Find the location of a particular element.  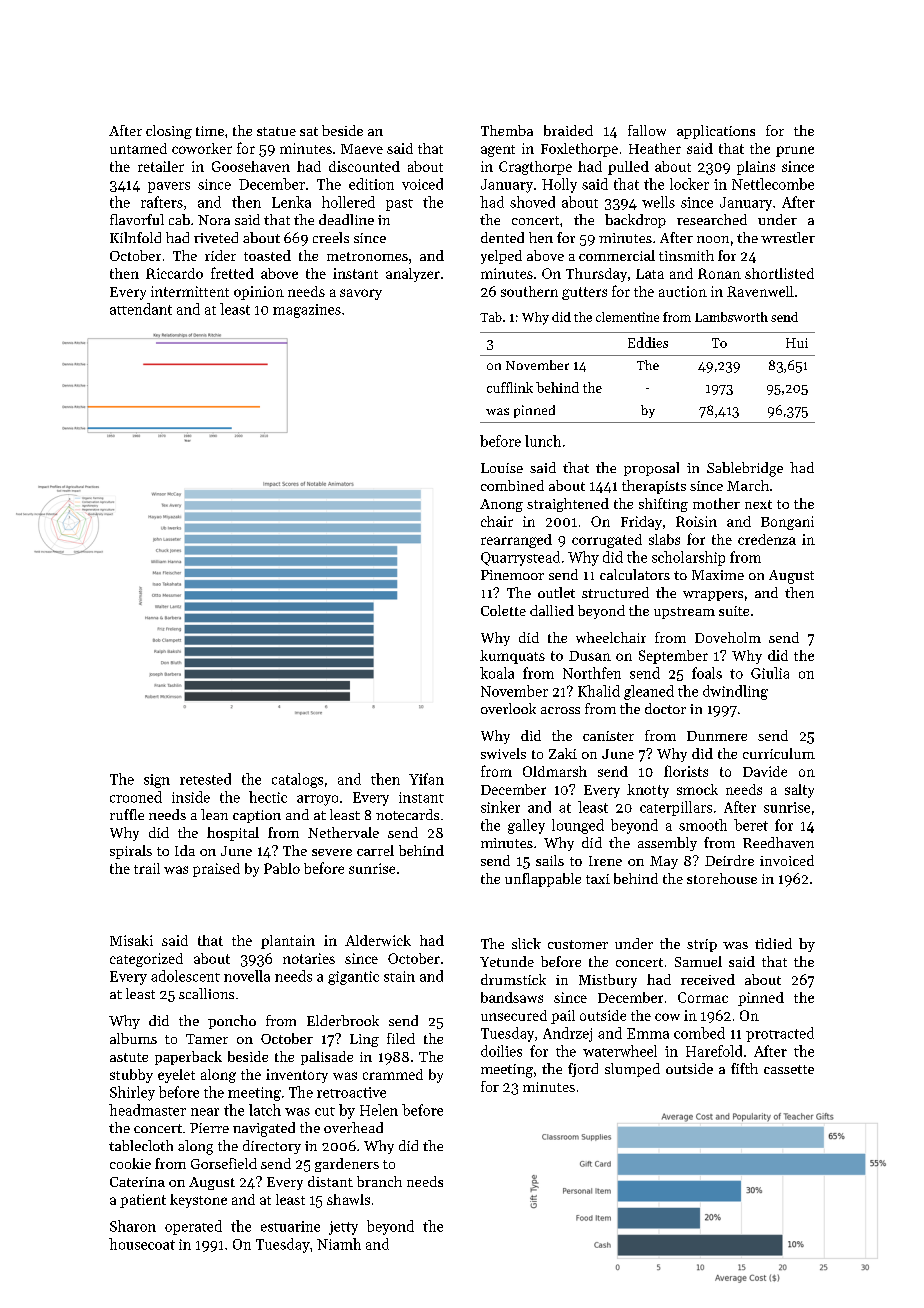

doilies is located at coordinates (501, 1051).
